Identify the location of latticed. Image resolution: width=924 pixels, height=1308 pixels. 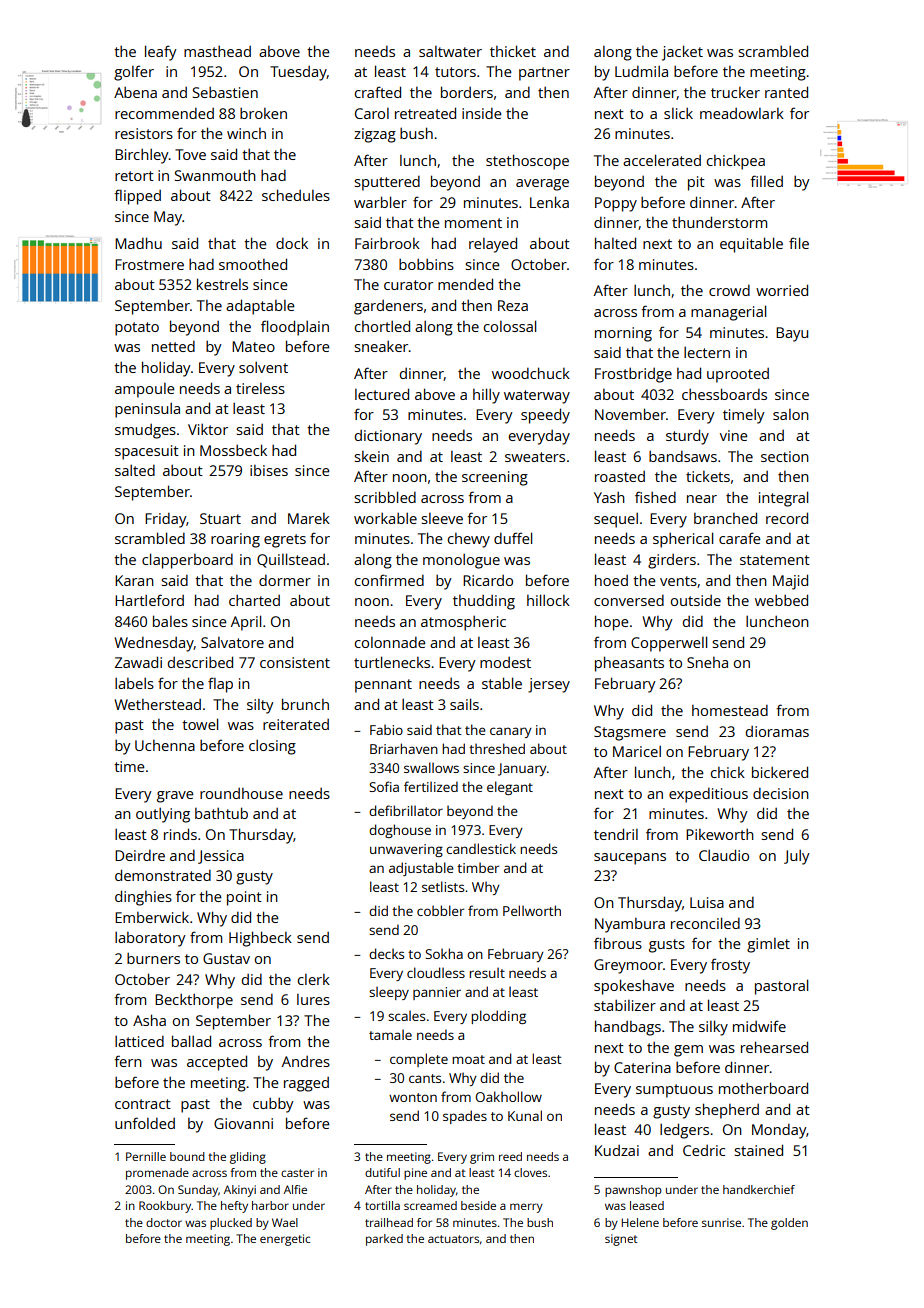
(139, 1041).
